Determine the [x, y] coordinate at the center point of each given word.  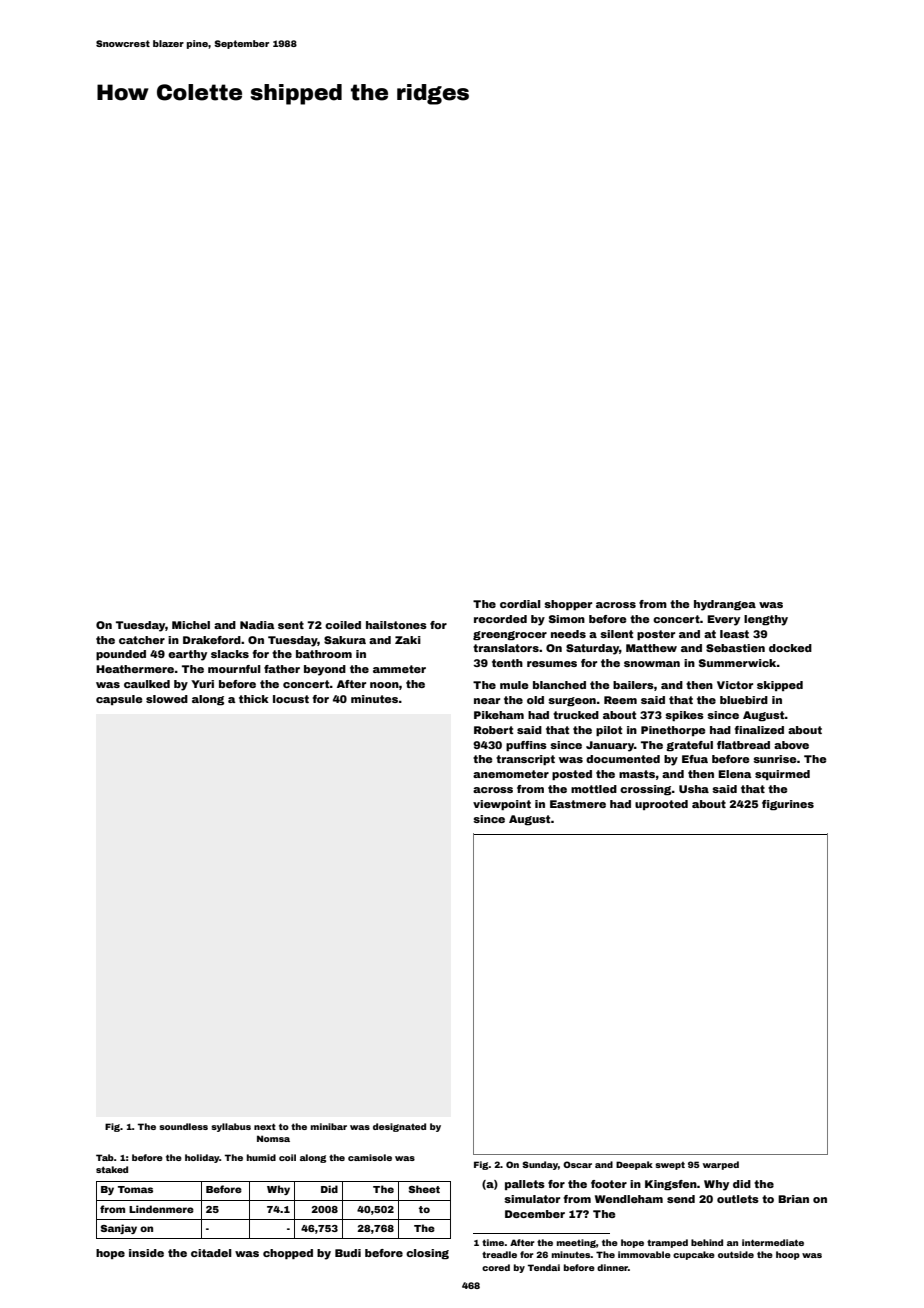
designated [399, 1127]
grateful [689, 746]
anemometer [511, 774]
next [265, 1126]
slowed [167, 699]
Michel [191, 625]
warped [721, 1165]
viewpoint [502, 805]
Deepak [634, 1165]
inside [146, 1253]
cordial [520, 604]
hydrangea [725, 605]
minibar [329, 1126]
